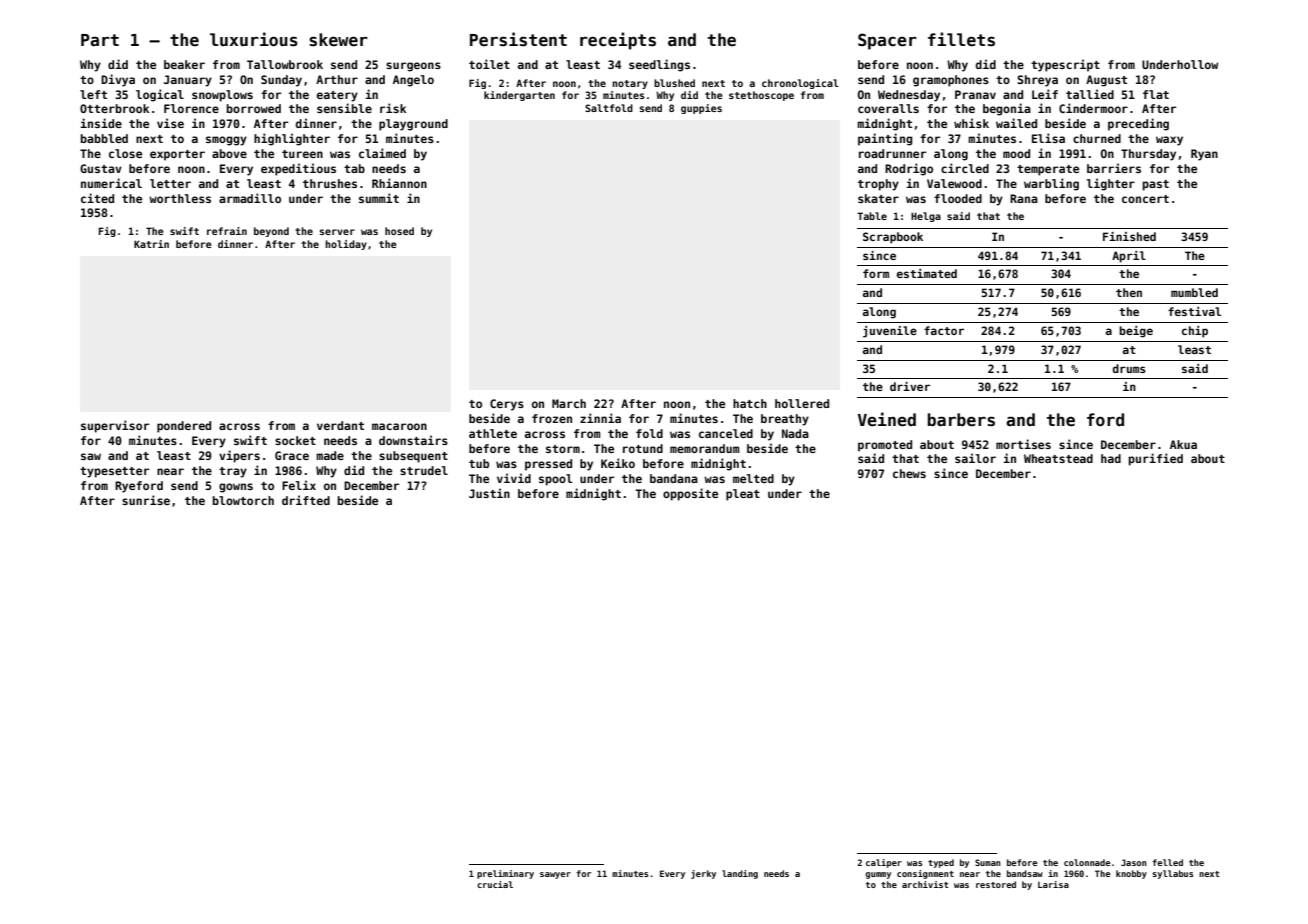 This page has height=924, width=1308. What do you see at coordinates (151, 244) in the page?
I see `Katrin` at bounding box center [151, 244].
